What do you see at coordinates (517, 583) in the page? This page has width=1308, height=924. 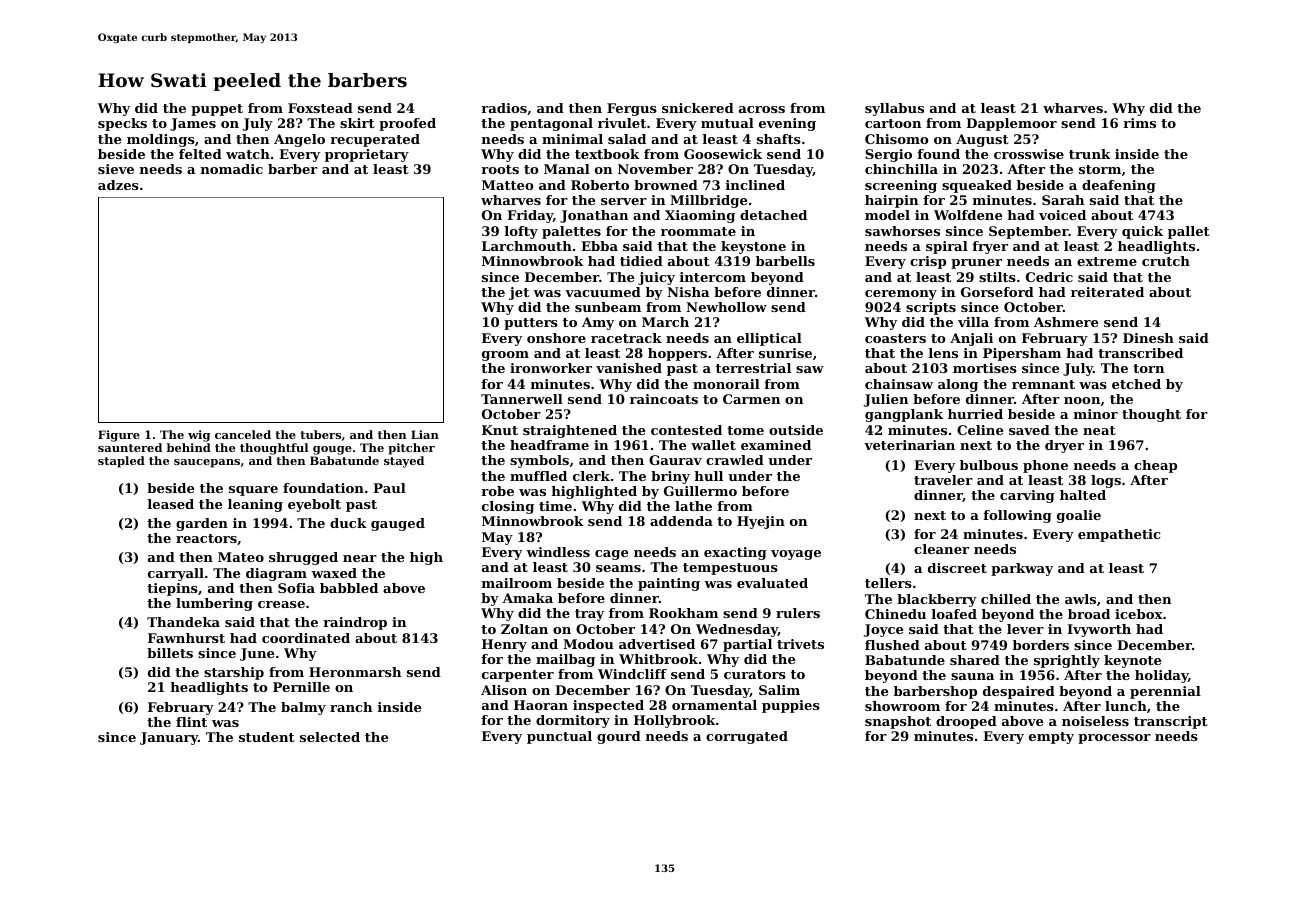 I see `mailroom` at bounding box center [517, 583].
